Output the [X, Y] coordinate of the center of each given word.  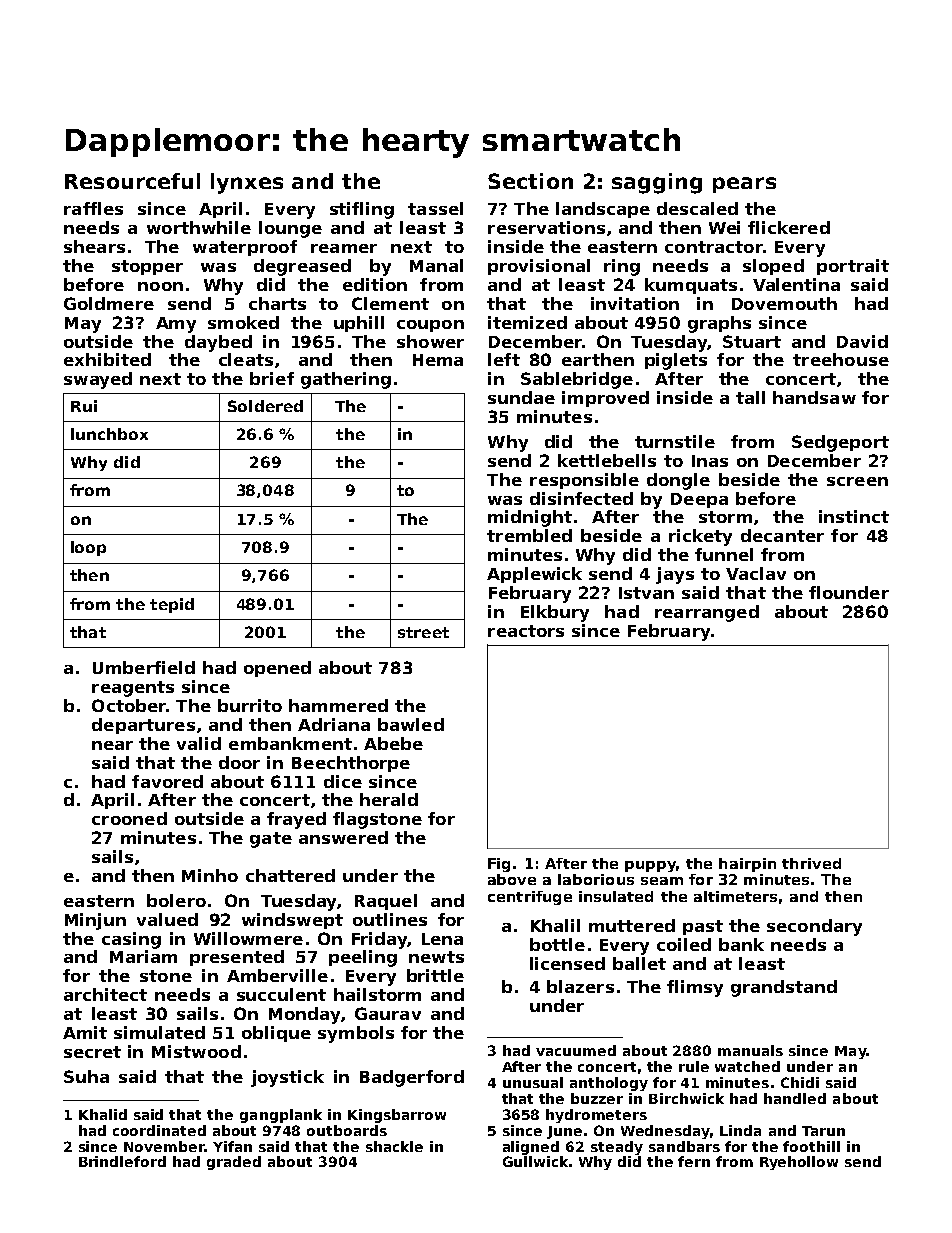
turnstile [675, 441]
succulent [281, 994]
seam [662, 881]
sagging [657, 183]
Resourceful [132, 181]
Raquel [386, 902]
